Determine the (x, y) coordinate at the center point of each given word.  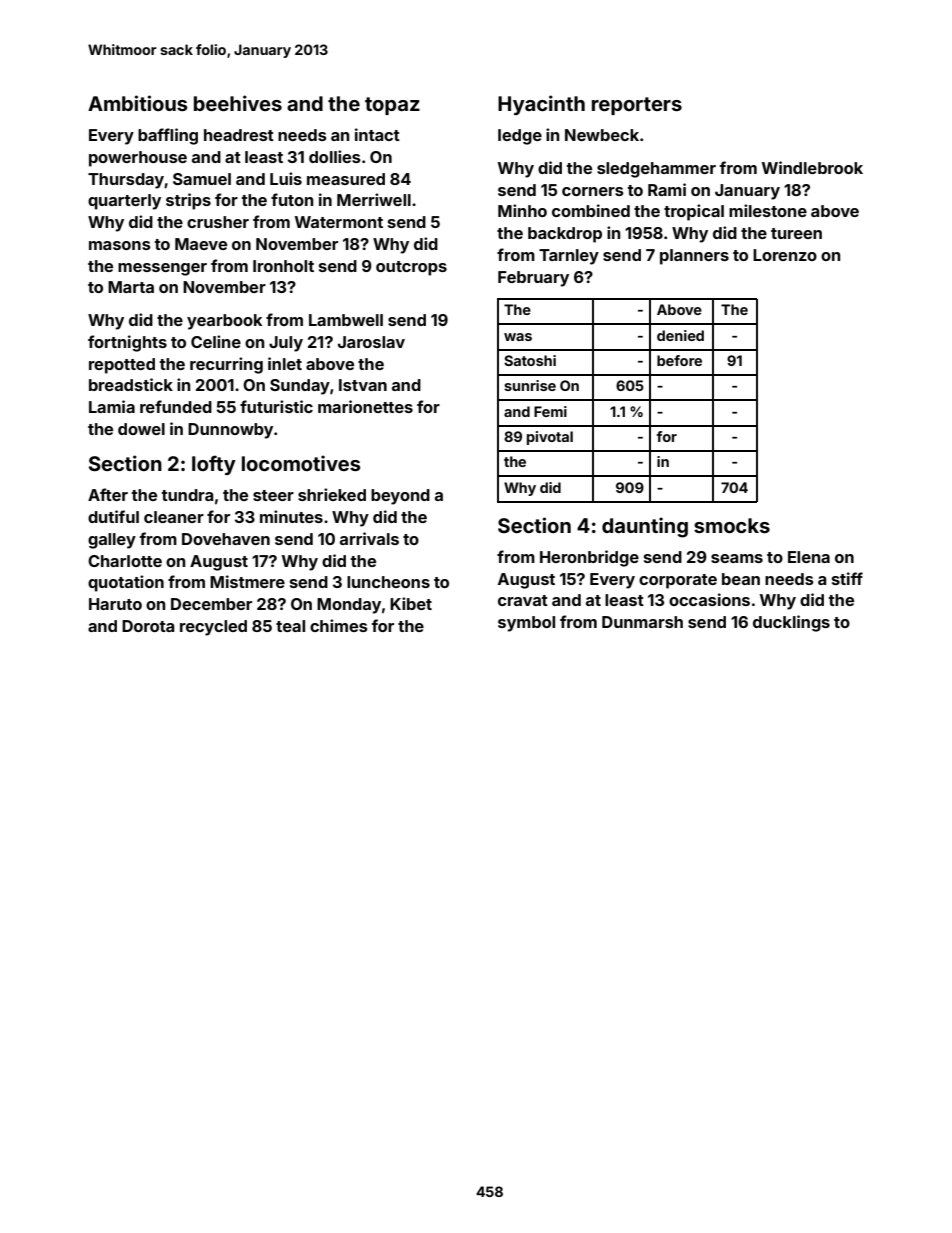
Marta (131, 287)
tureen (796, 233)
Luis (286, 178)
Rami (667, 189)
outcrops (411, 268)
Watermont (339, 222)
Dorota (148, 626)
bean (741, 579)
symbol (526, 624)
